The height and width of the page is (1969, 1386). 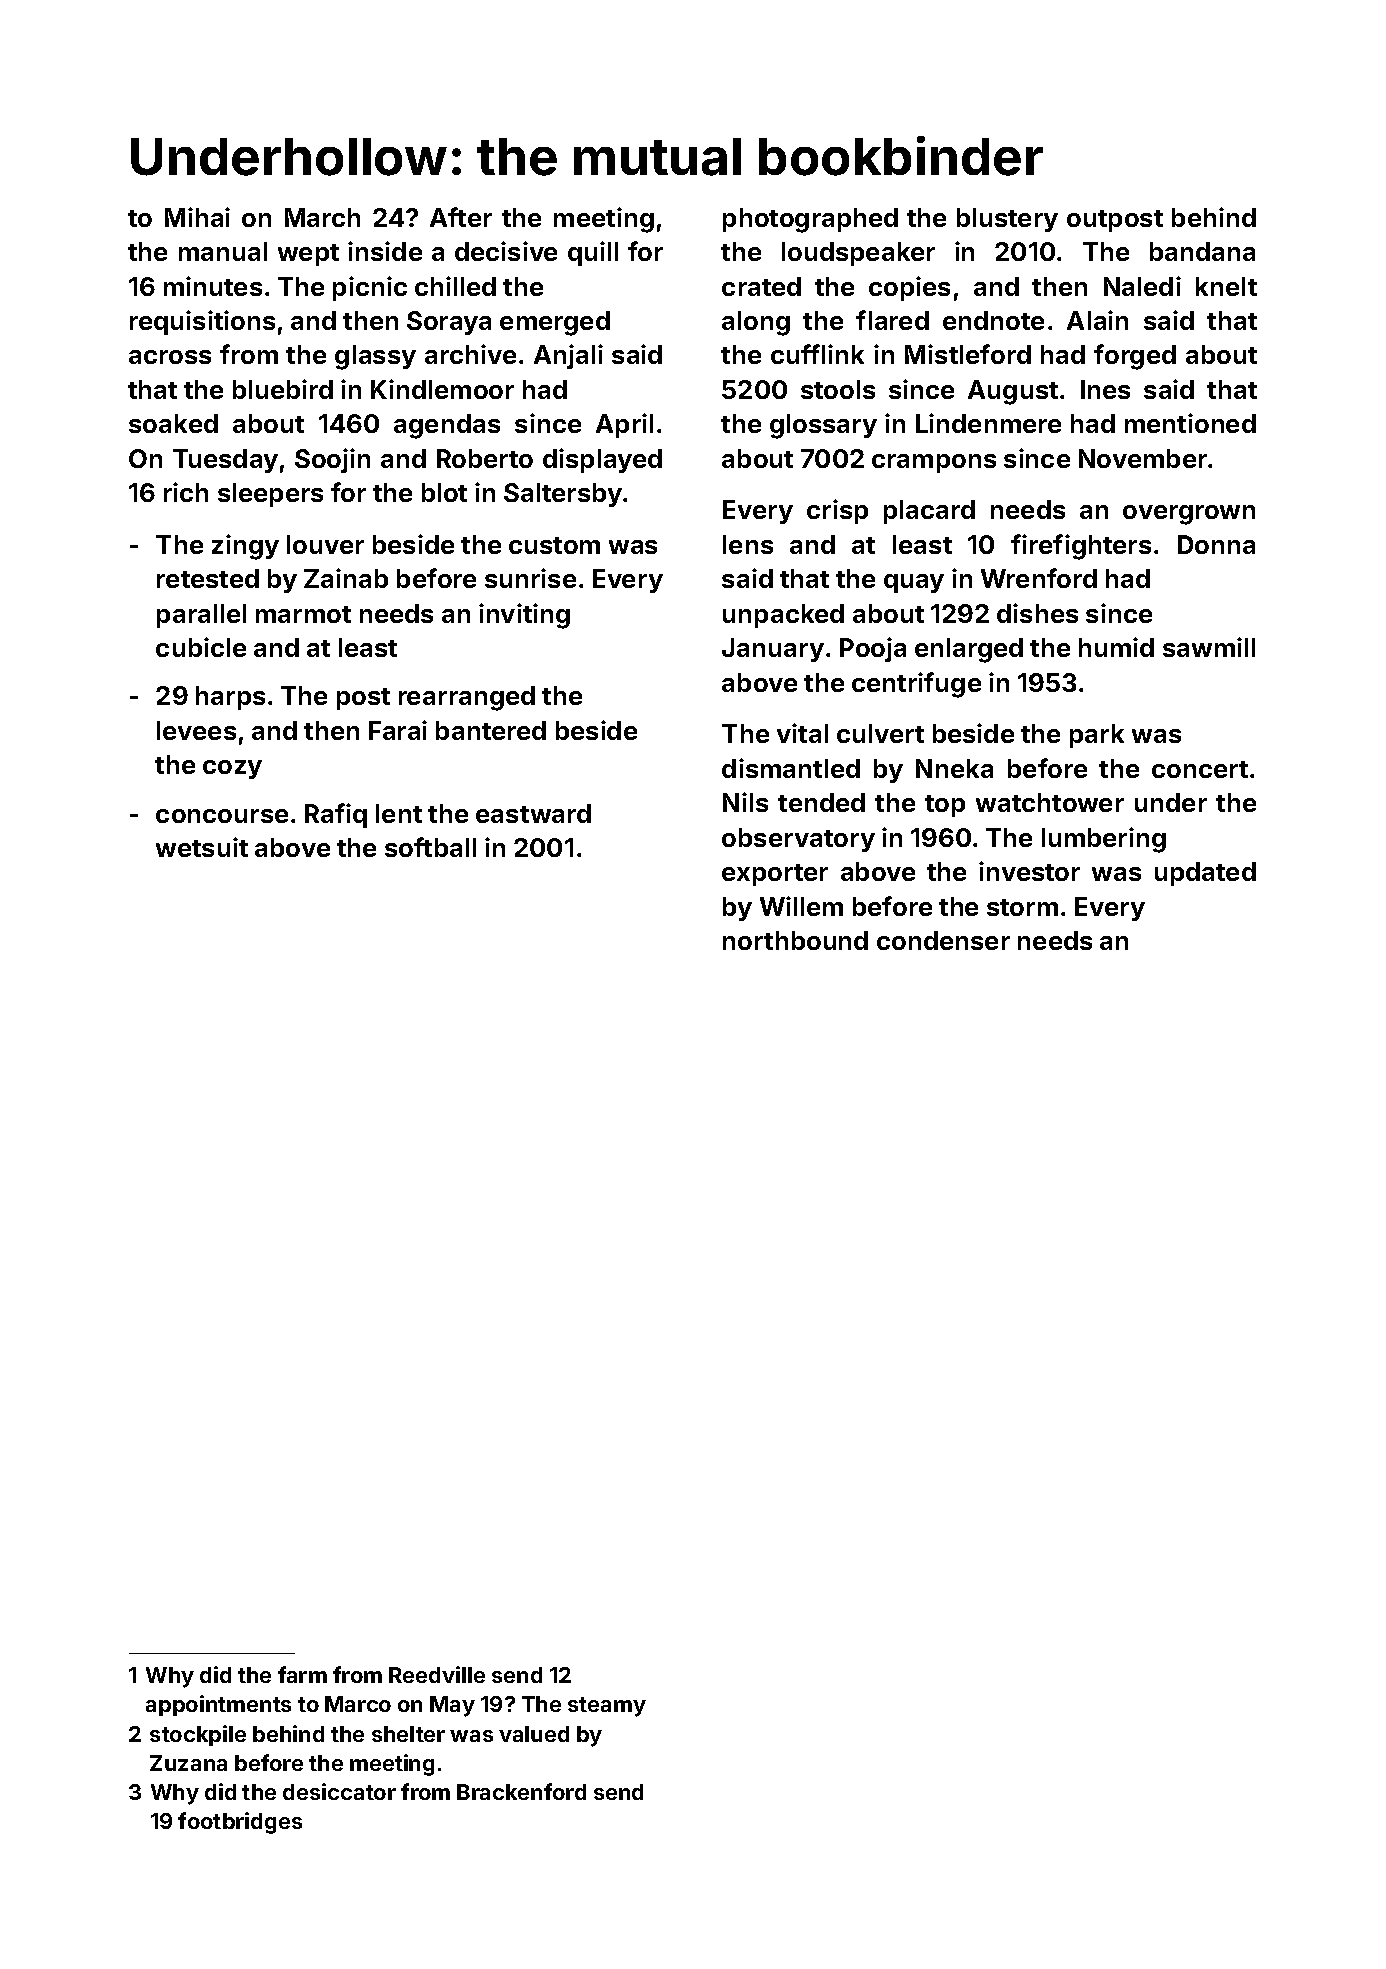 I want to click on softball, so click(x=430, y=847).
